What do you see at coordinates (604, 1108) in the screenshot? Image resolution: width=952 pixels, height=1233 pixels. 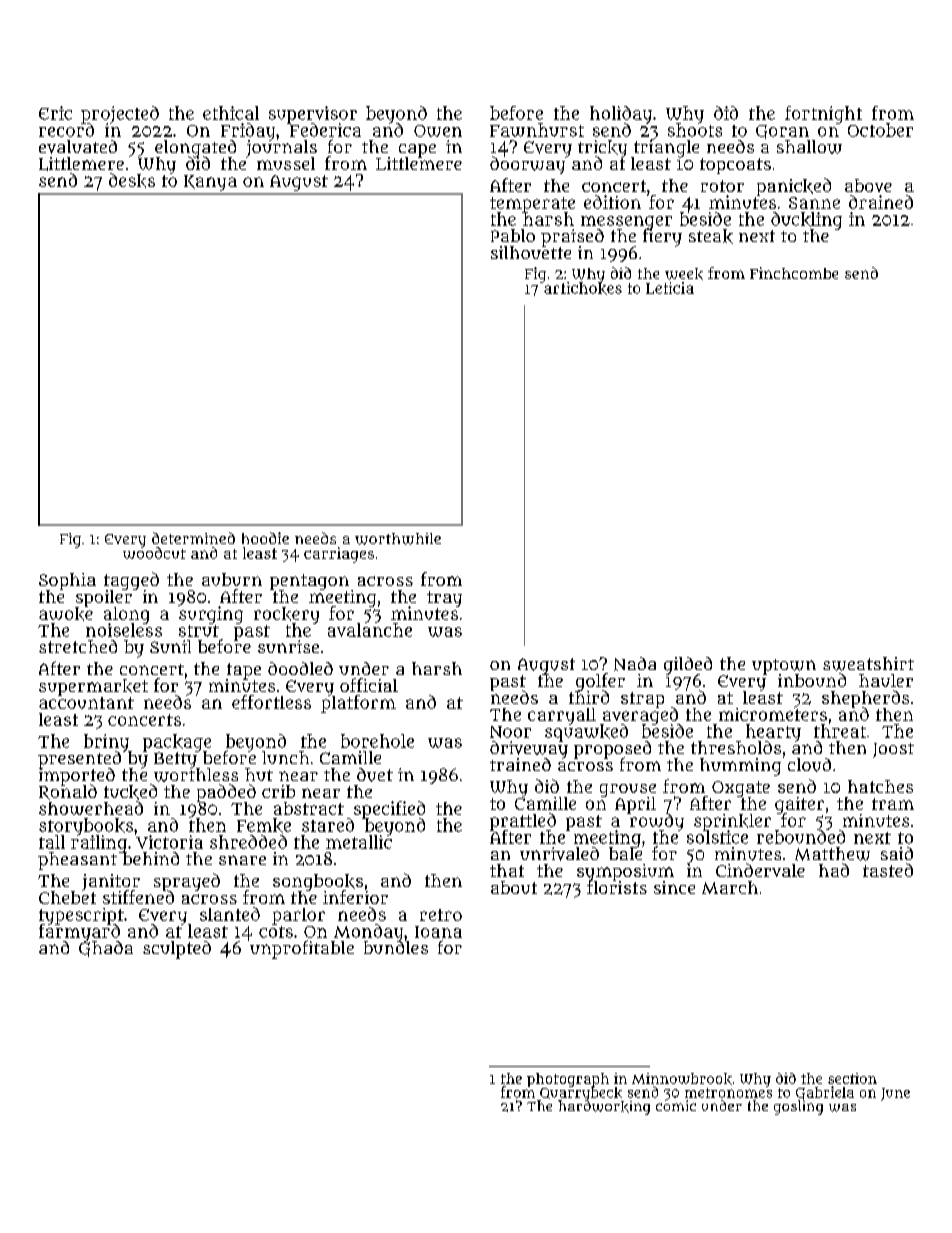 I see `hardworking` at bounding box center [604, 1108].
